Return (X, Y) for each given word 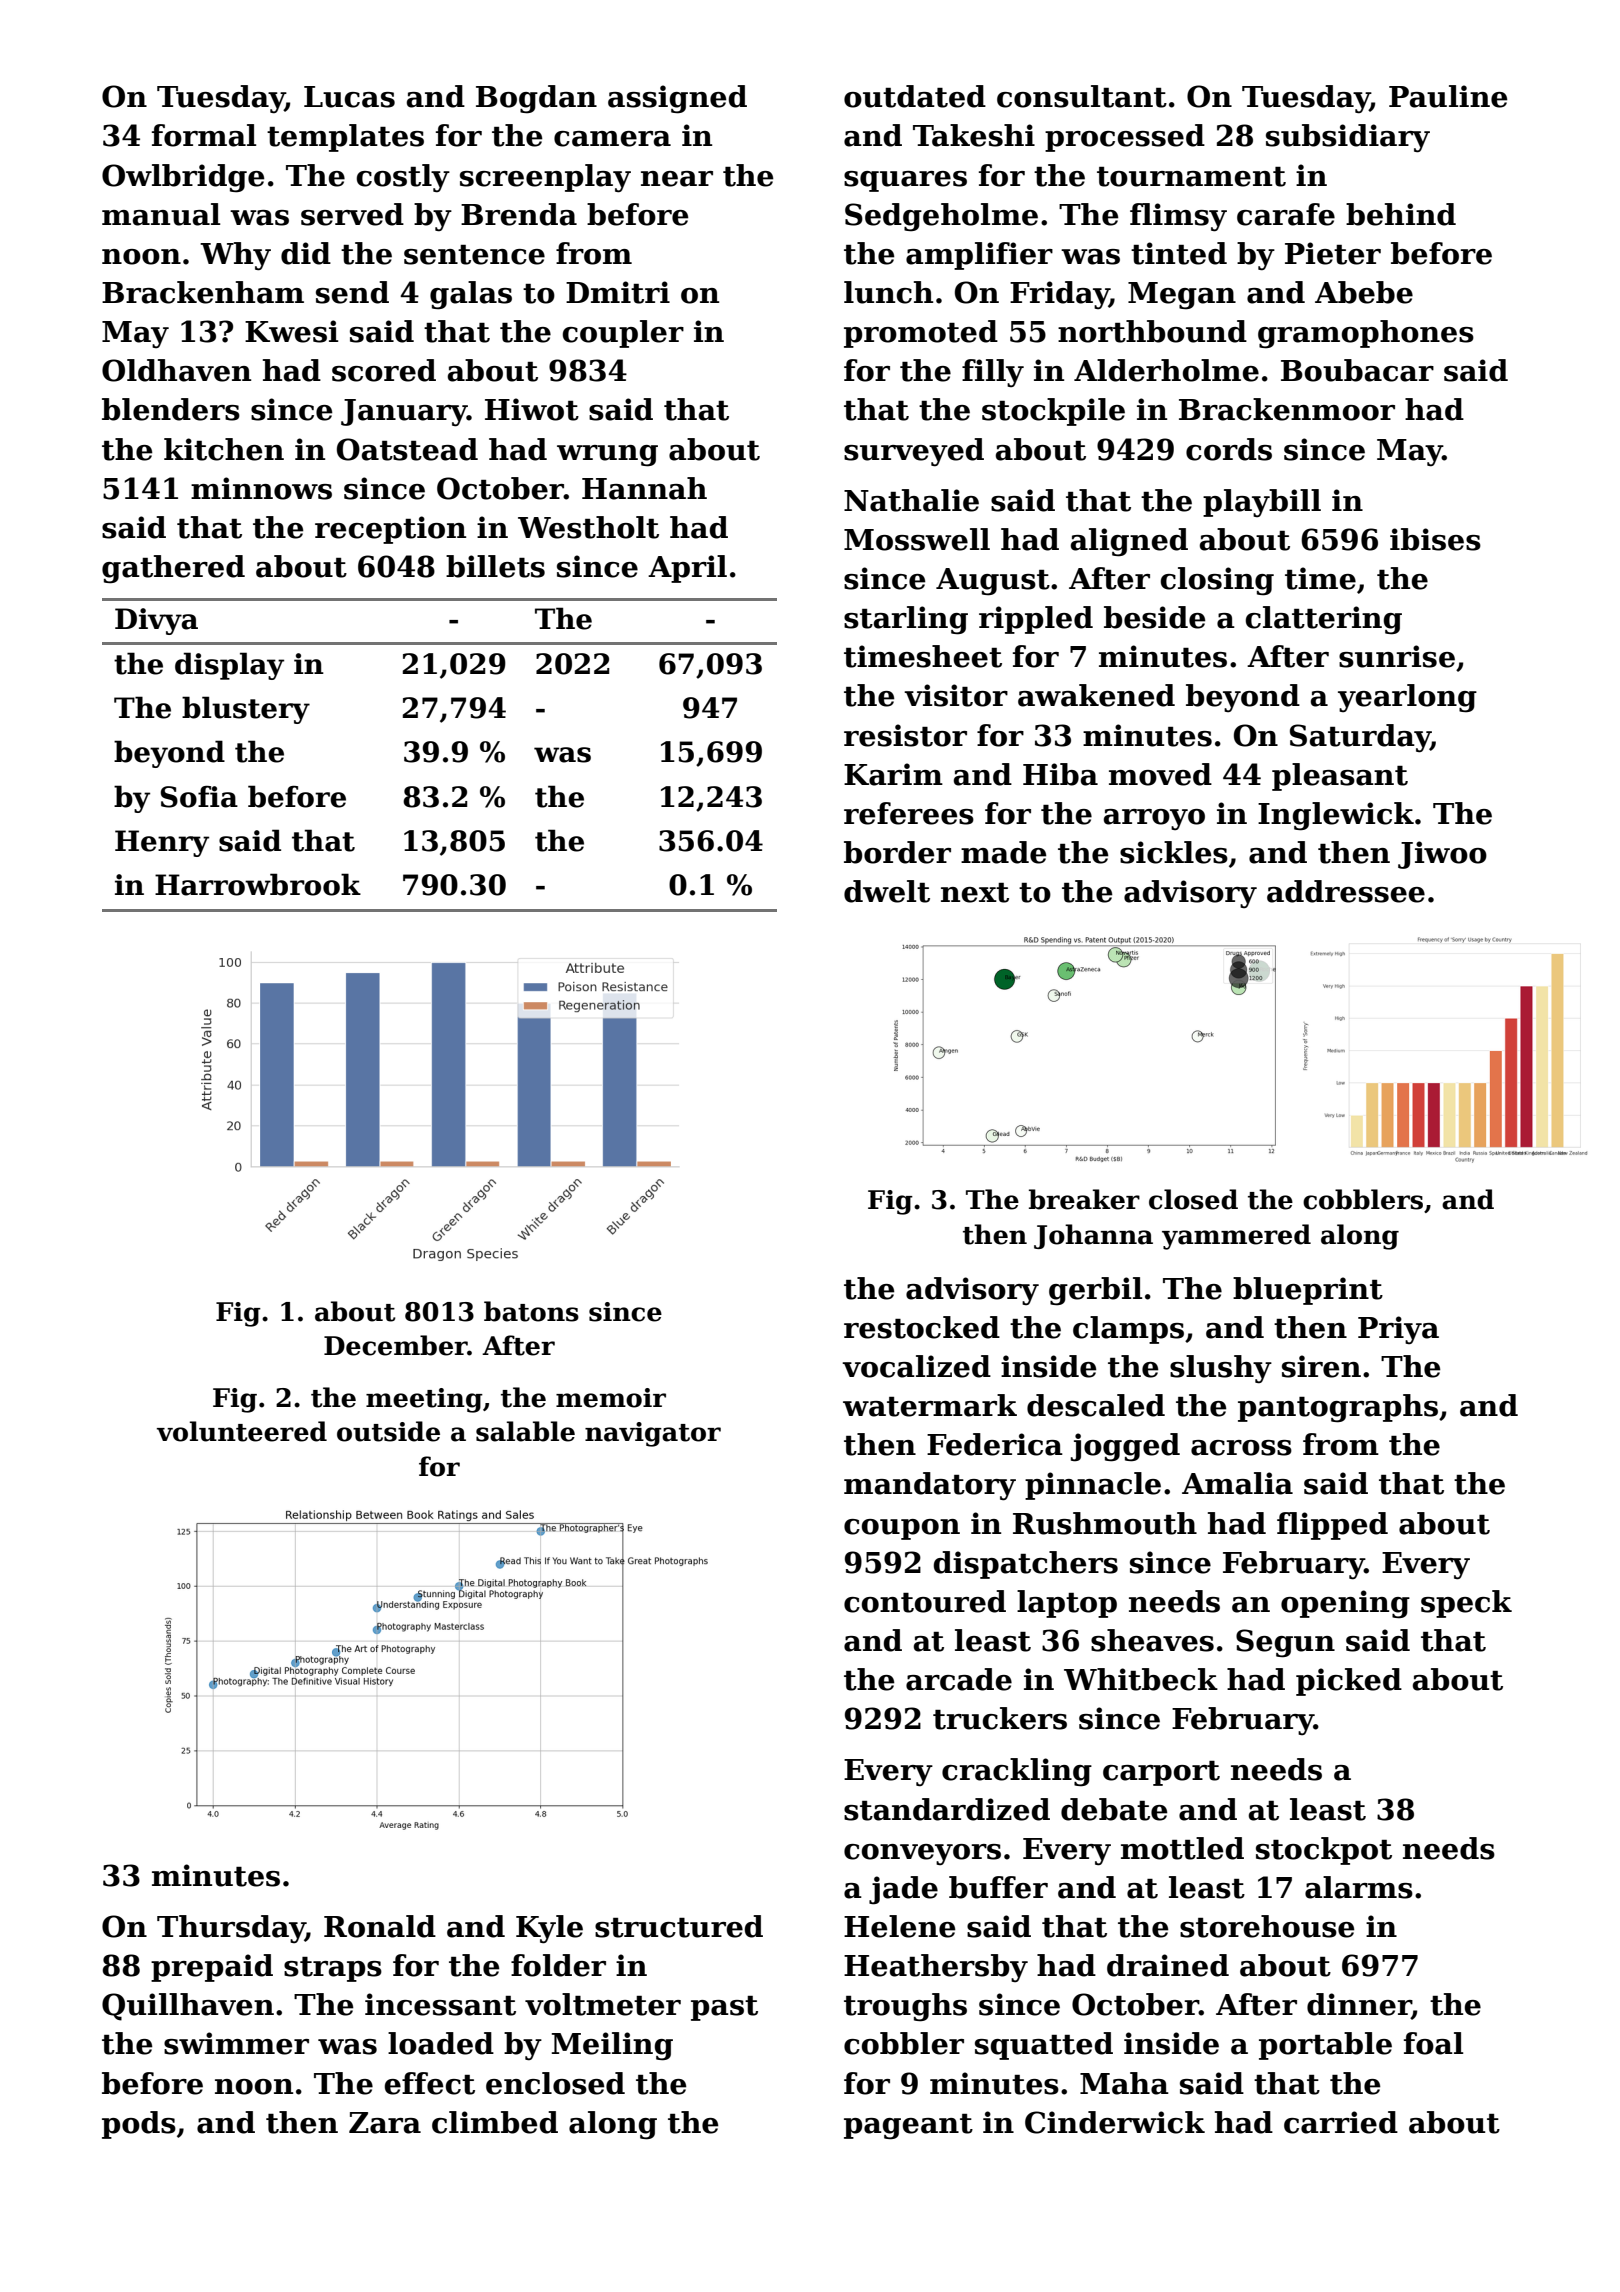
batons (531, 1311)
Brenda (519, 214)
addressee (1346, 891)
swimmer (236, 2043)
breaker (1084, 1199)
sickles (1174, 852)
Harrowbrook (258, 884)
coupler (623, 334)
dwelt (887, 891)
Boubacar (1357, 370)
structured (679, 1926)
